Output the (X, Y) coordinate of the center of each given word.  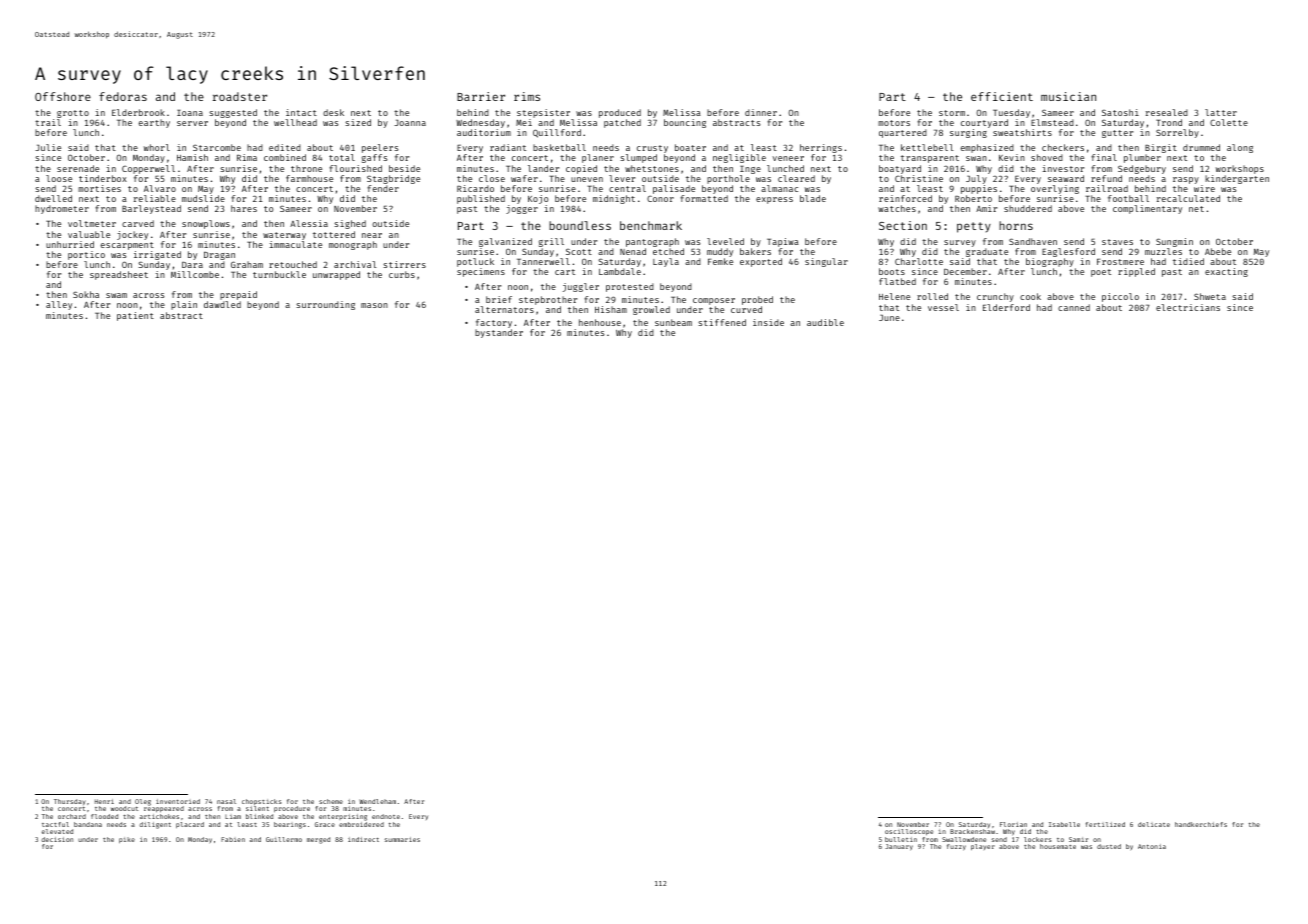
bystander (499, 333)
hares (244, 208)
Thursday (70, 802)
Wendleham (377, 801)
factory (494, 323)
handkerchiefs (1201, 824)
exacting (1226, 272)
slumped (638, 158)
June (889, 318)
